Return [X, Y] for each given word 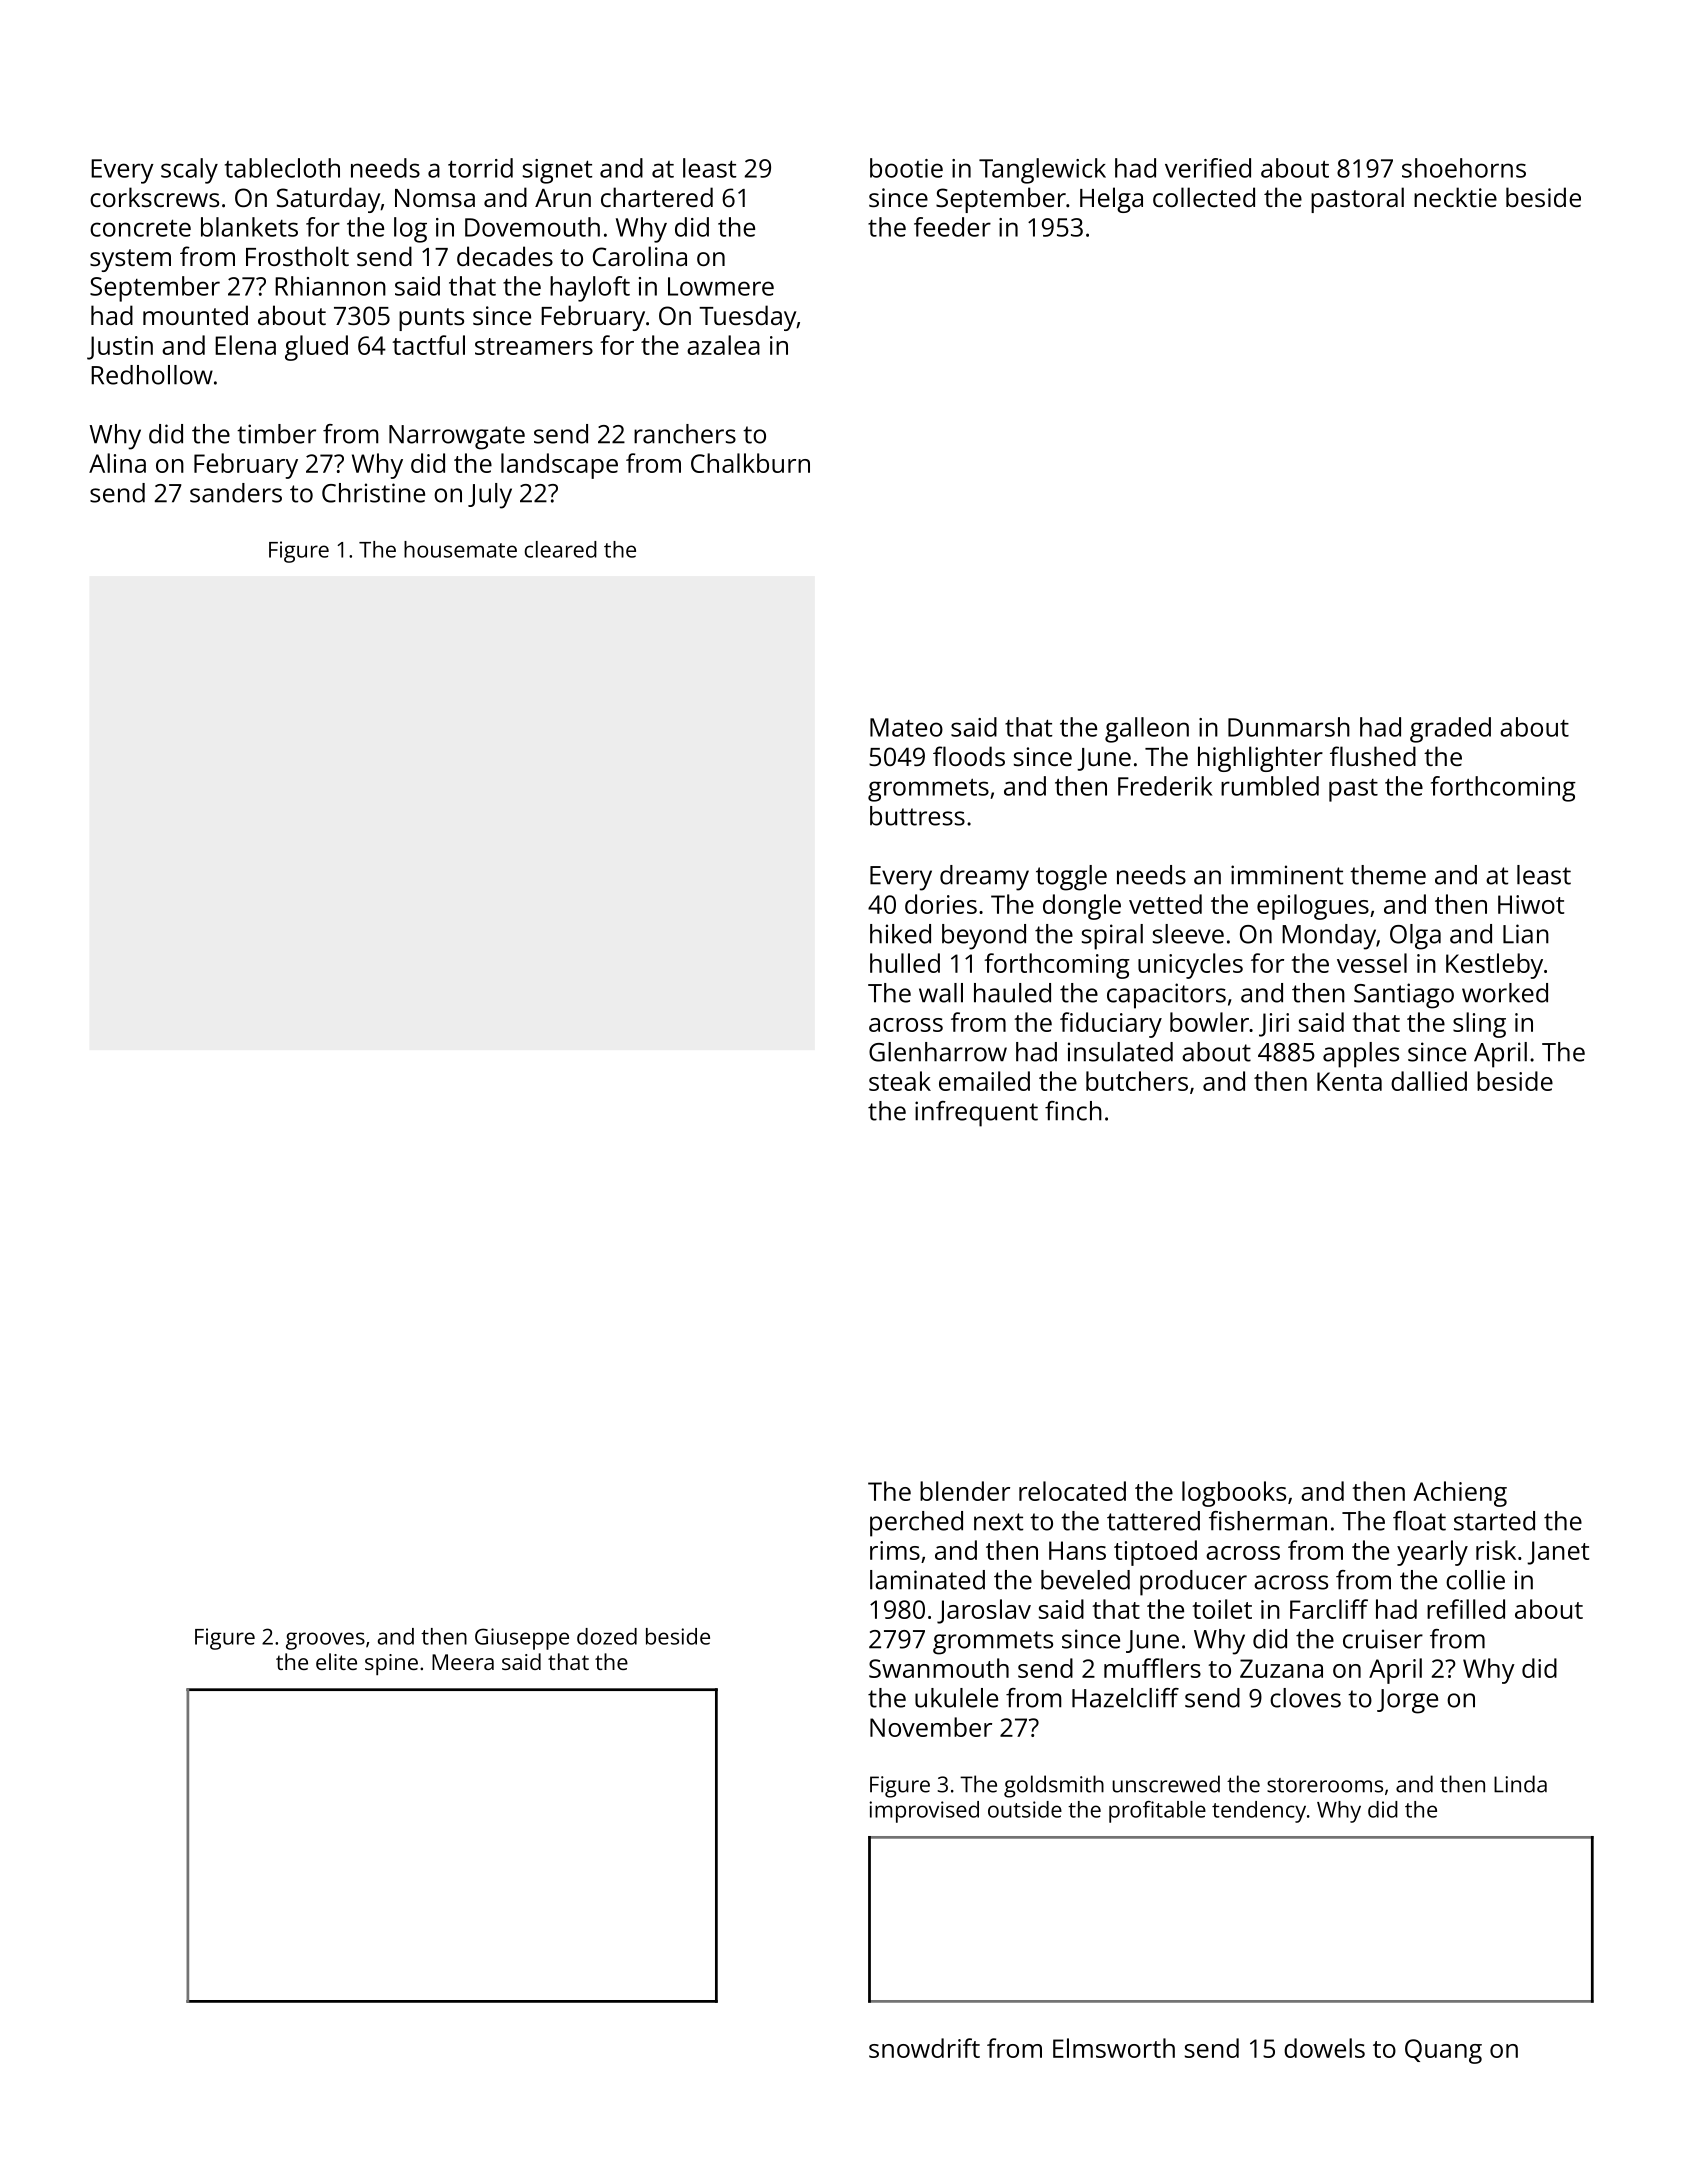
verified [1208, 168]
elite [336, 1661]
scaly [189, 171]
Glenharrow [938, 1052]
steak [900, 1081]
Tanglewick [1042, 171]
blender [965, 1491]
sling [1479, 1025]
